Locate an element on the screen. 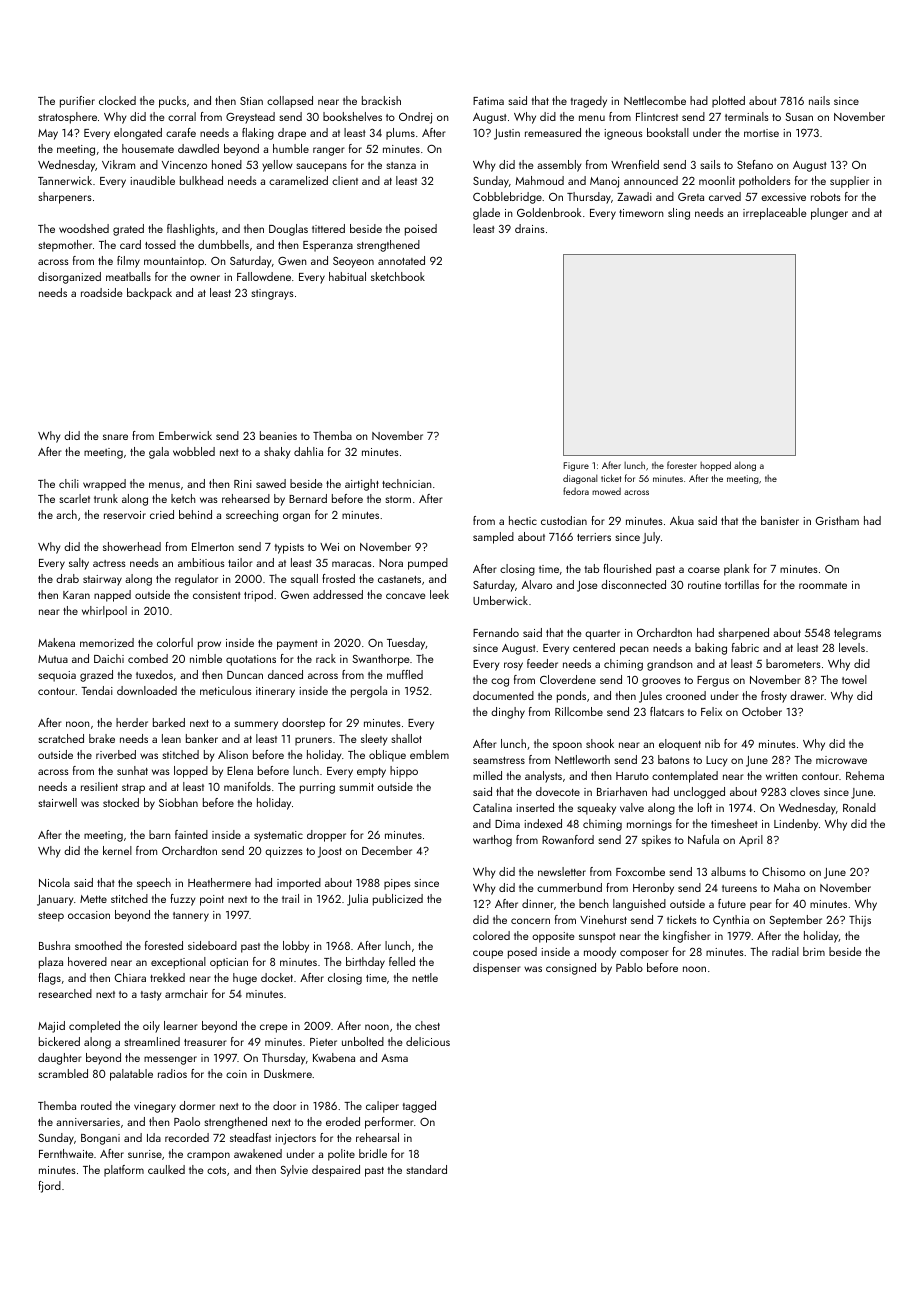 The width and height of the screenshot is (924, 1308). standard is located at coordinates (427, 1169).
